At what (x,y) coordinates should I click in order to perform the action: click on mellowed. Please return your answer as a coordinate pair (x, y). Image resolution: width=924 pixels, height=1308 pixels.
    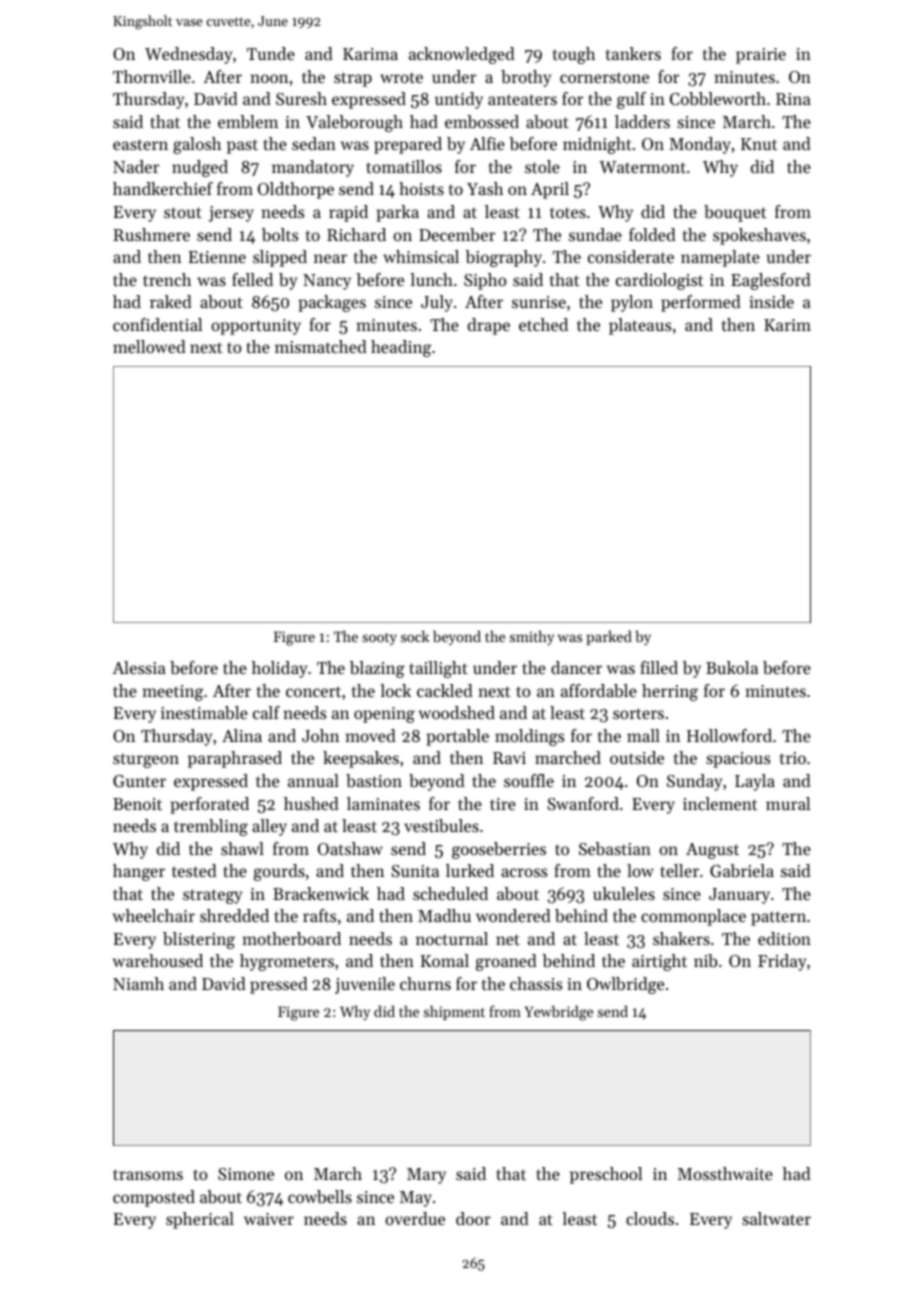
    Looking at the image, I should click on (149, 346).
